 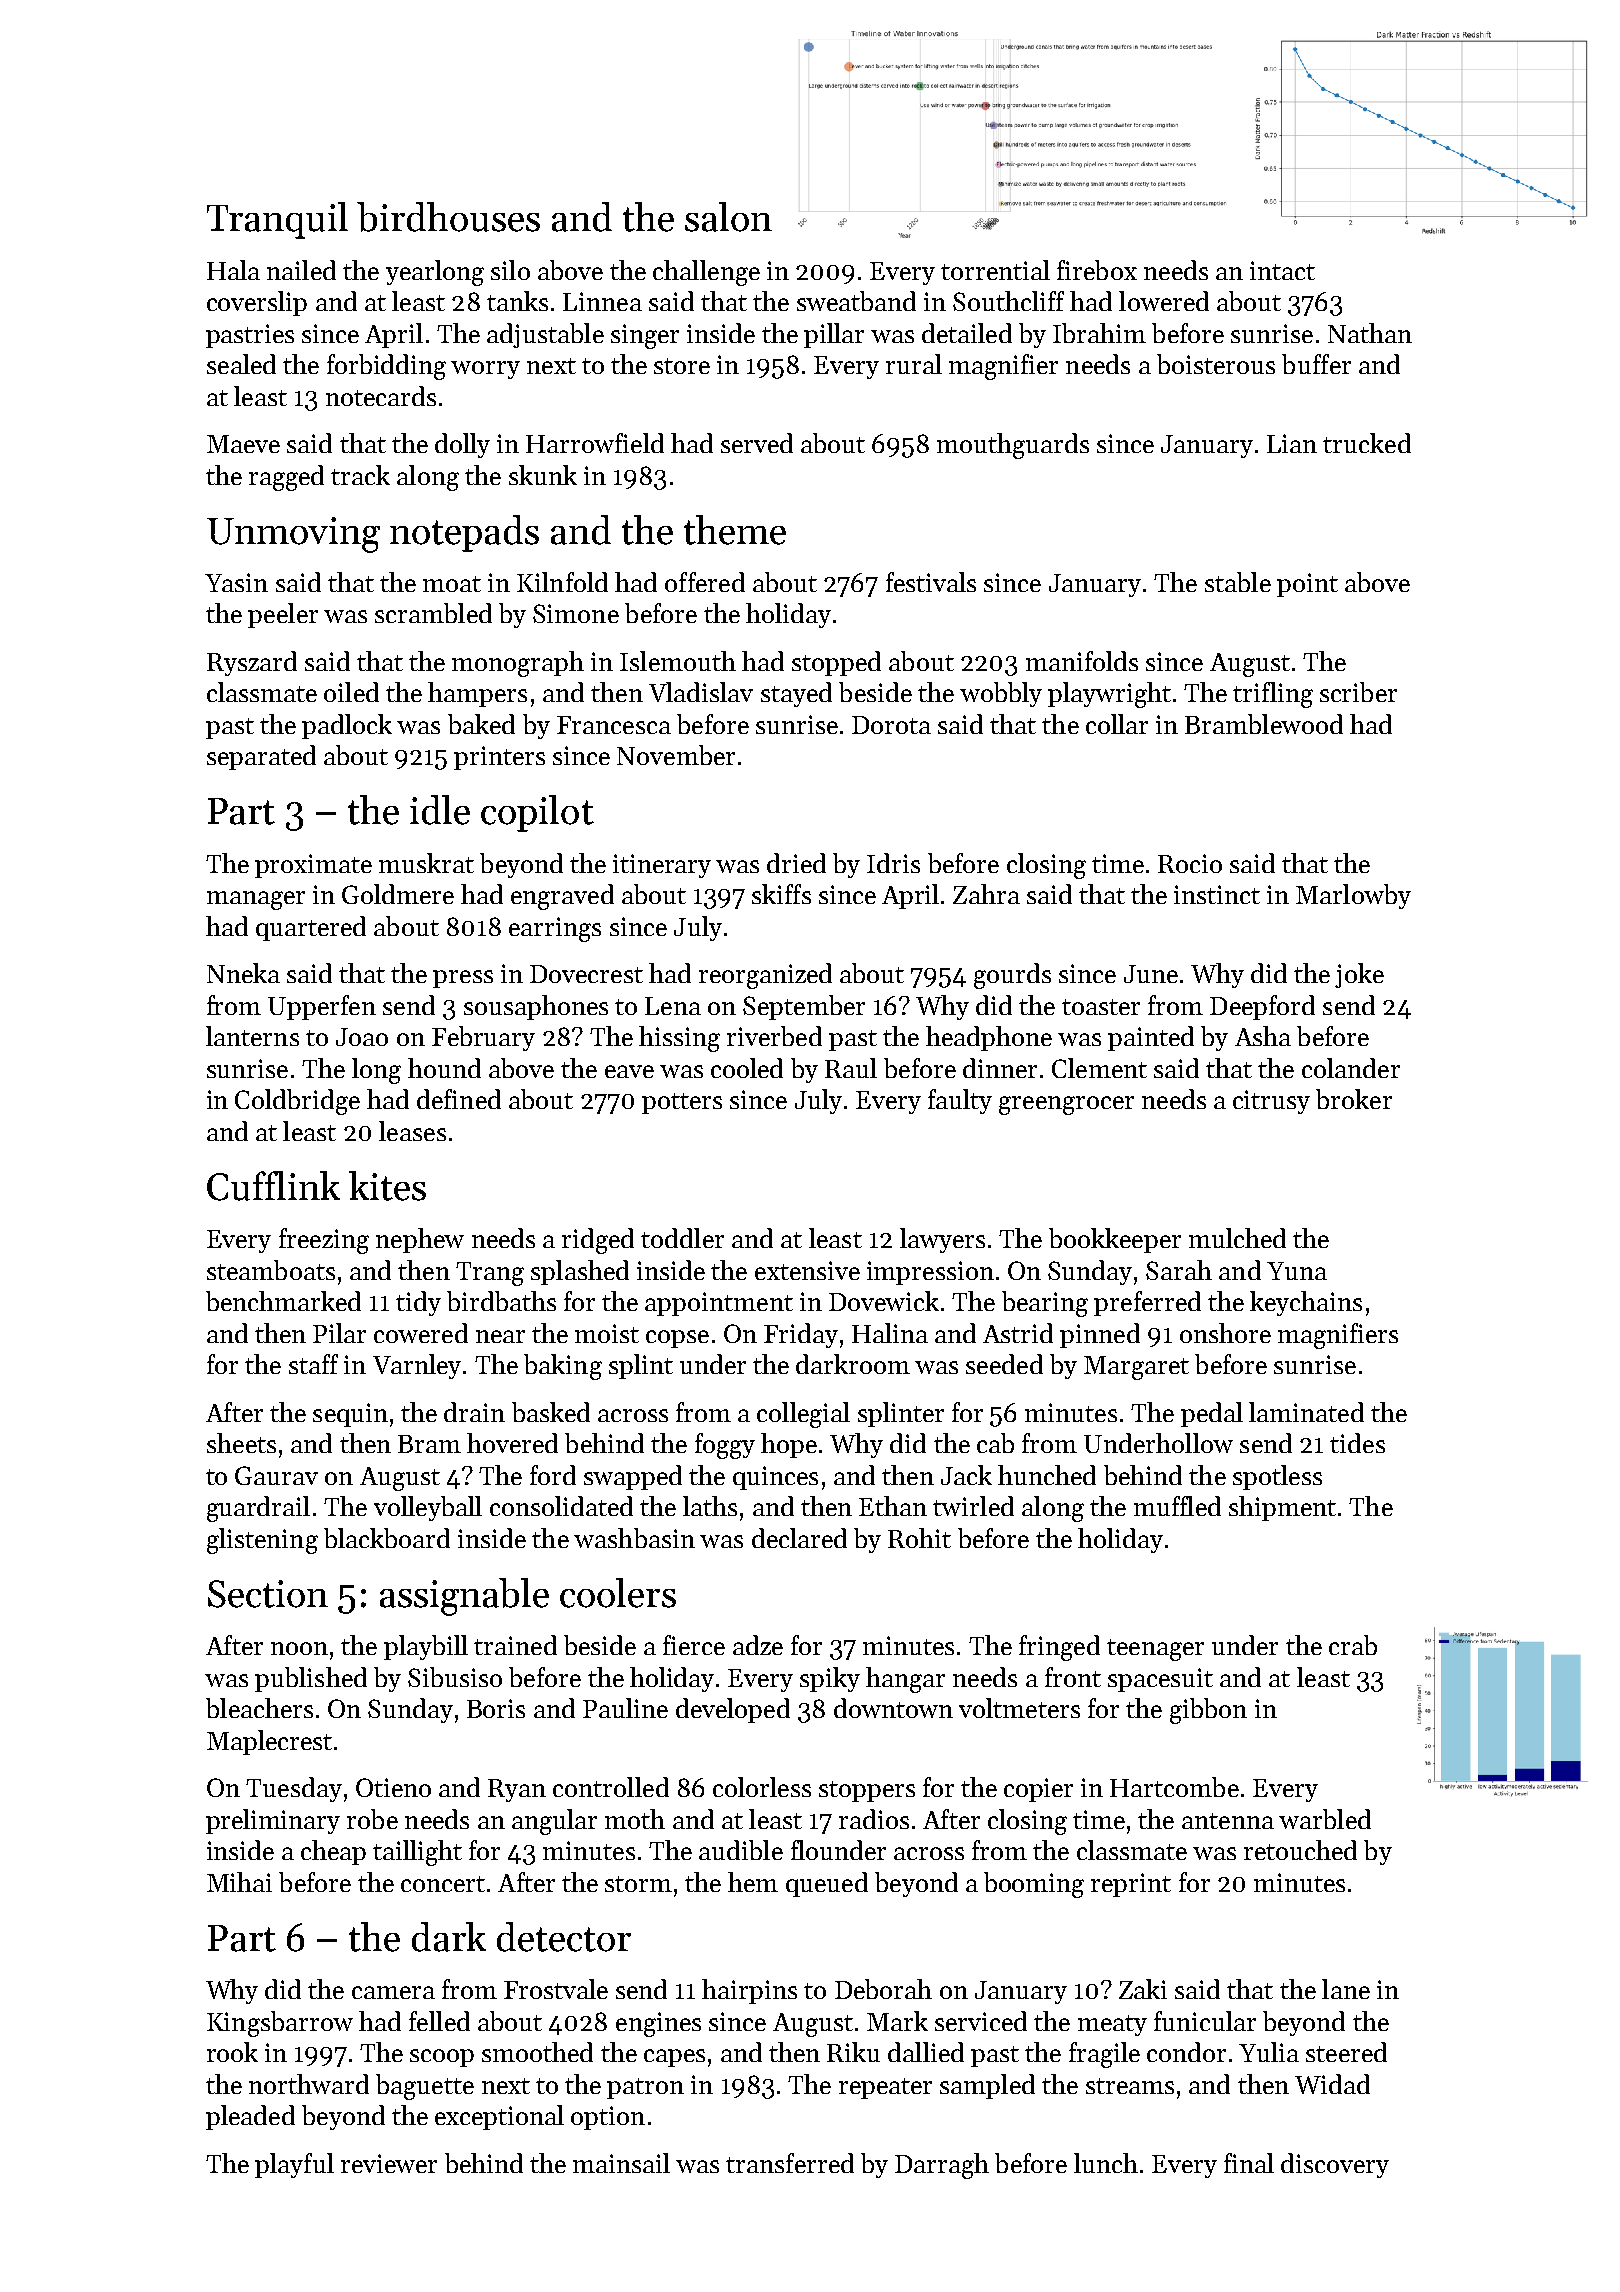 I want to click on playful, so click(x=294, y=2165).
